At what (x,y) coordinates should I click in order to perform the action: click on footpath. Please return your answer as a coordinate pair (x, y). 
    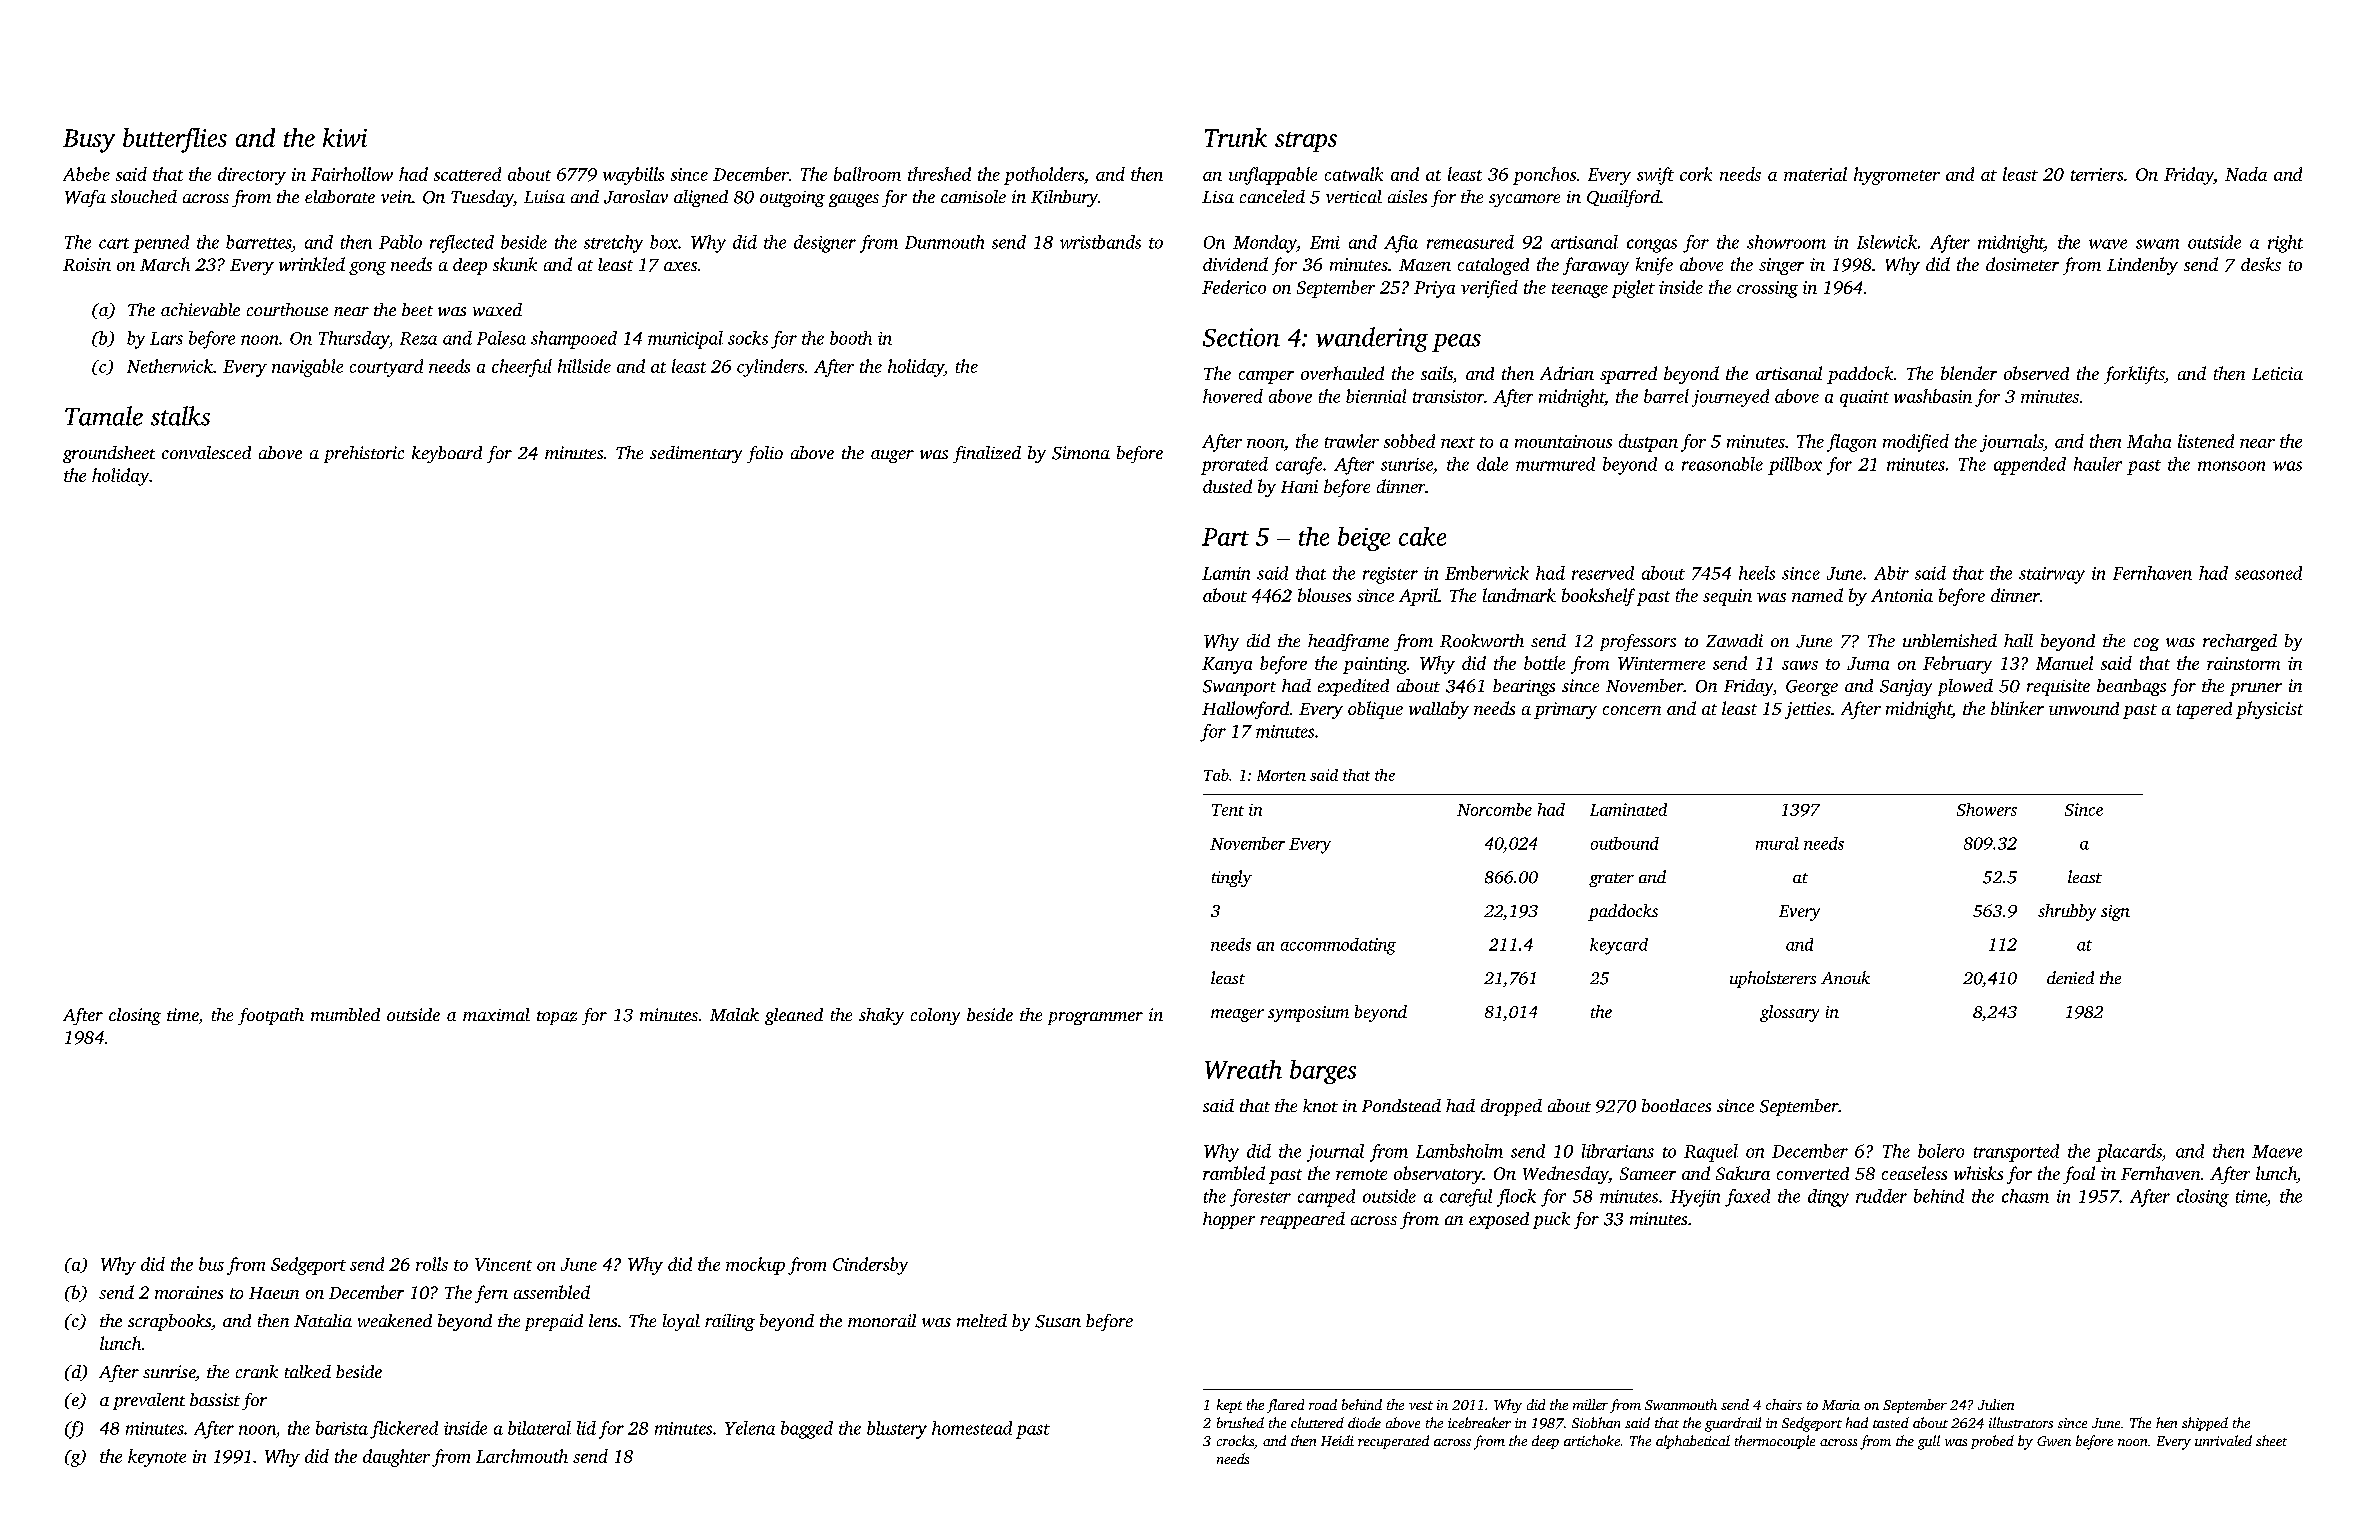
    Looking at the image, I should click on (271, 1016).
